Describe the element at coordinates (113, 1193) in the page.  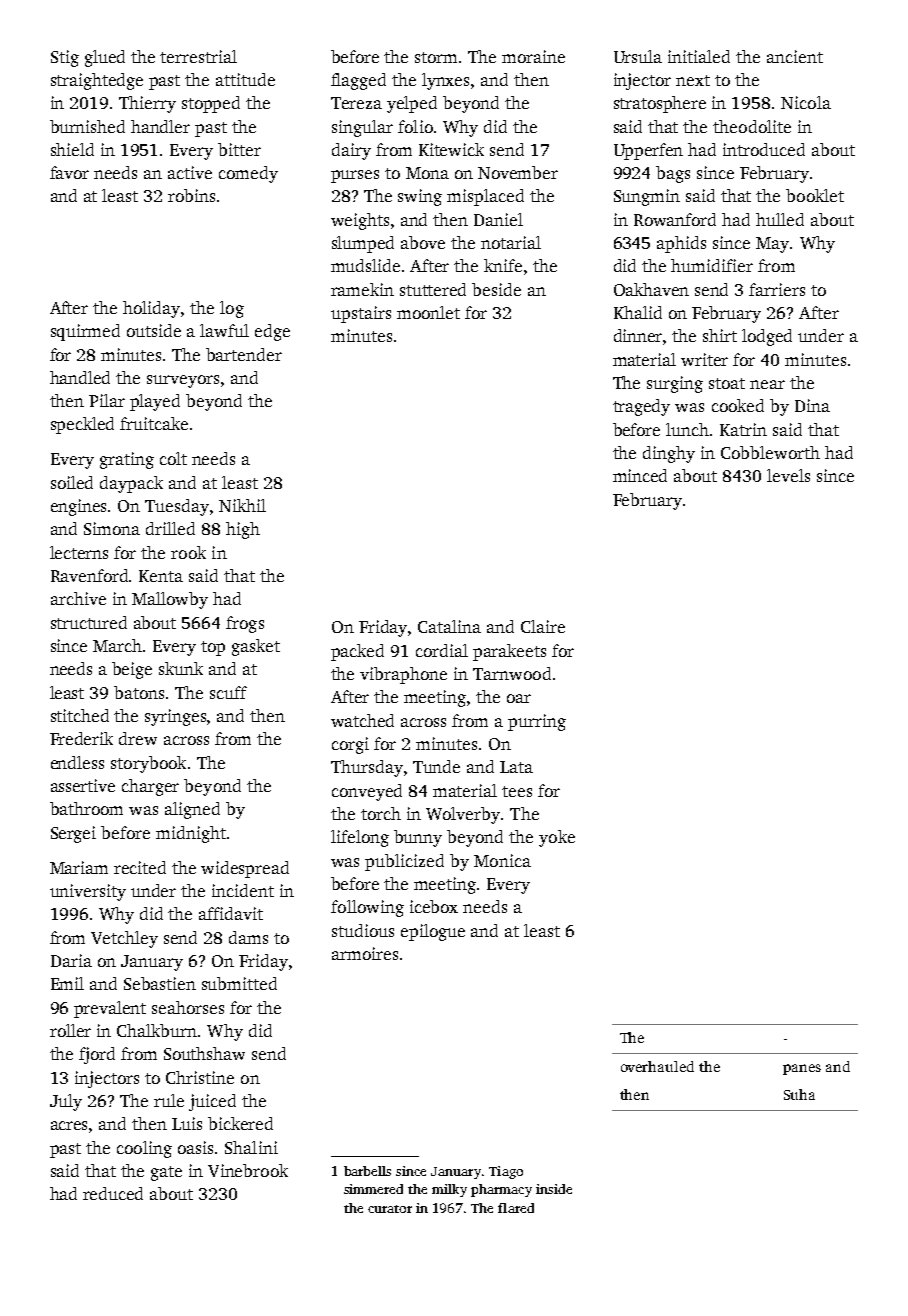
I see `reduced` at that location.
